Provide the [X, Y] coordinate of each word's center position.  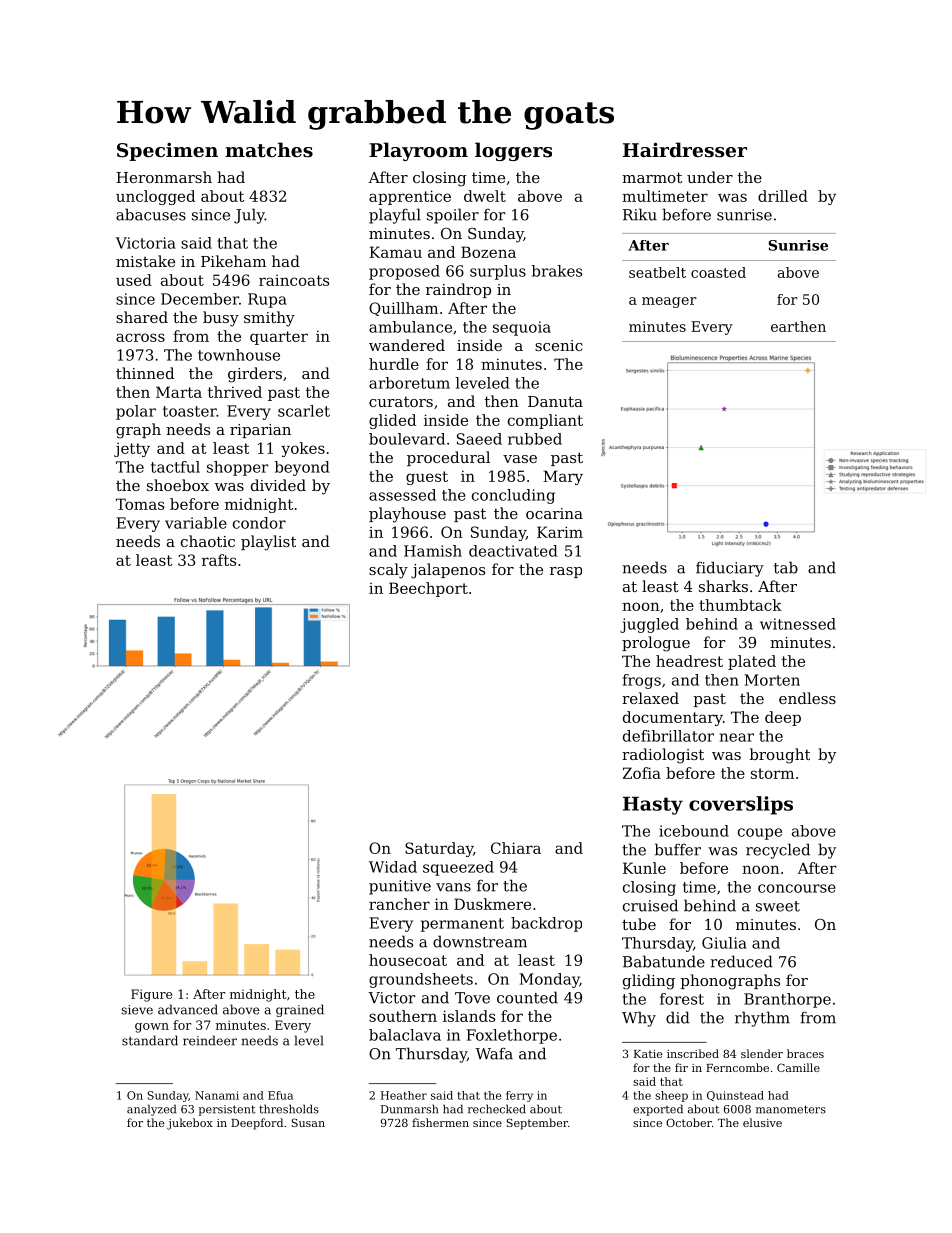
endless [807, 698]
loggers [513, 151]
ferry [519, 1096]
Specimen [167, 151]
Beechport [428, 589]
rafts [219, 560]
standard [150, 1040]
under [710, 177]
